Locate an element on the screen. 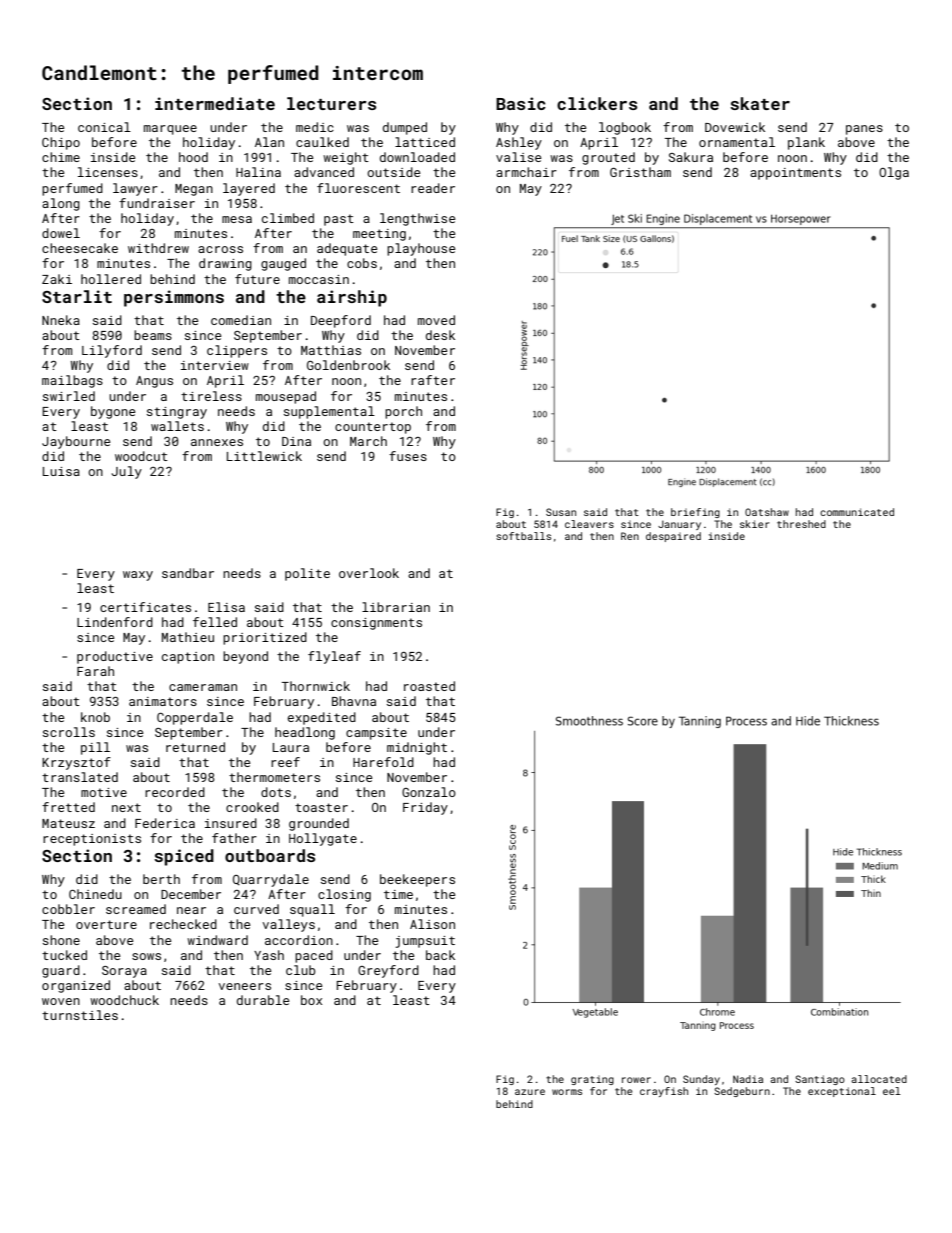 This screenshot has width=952, height=1233. Federica is located at coordinates (165, 823).
